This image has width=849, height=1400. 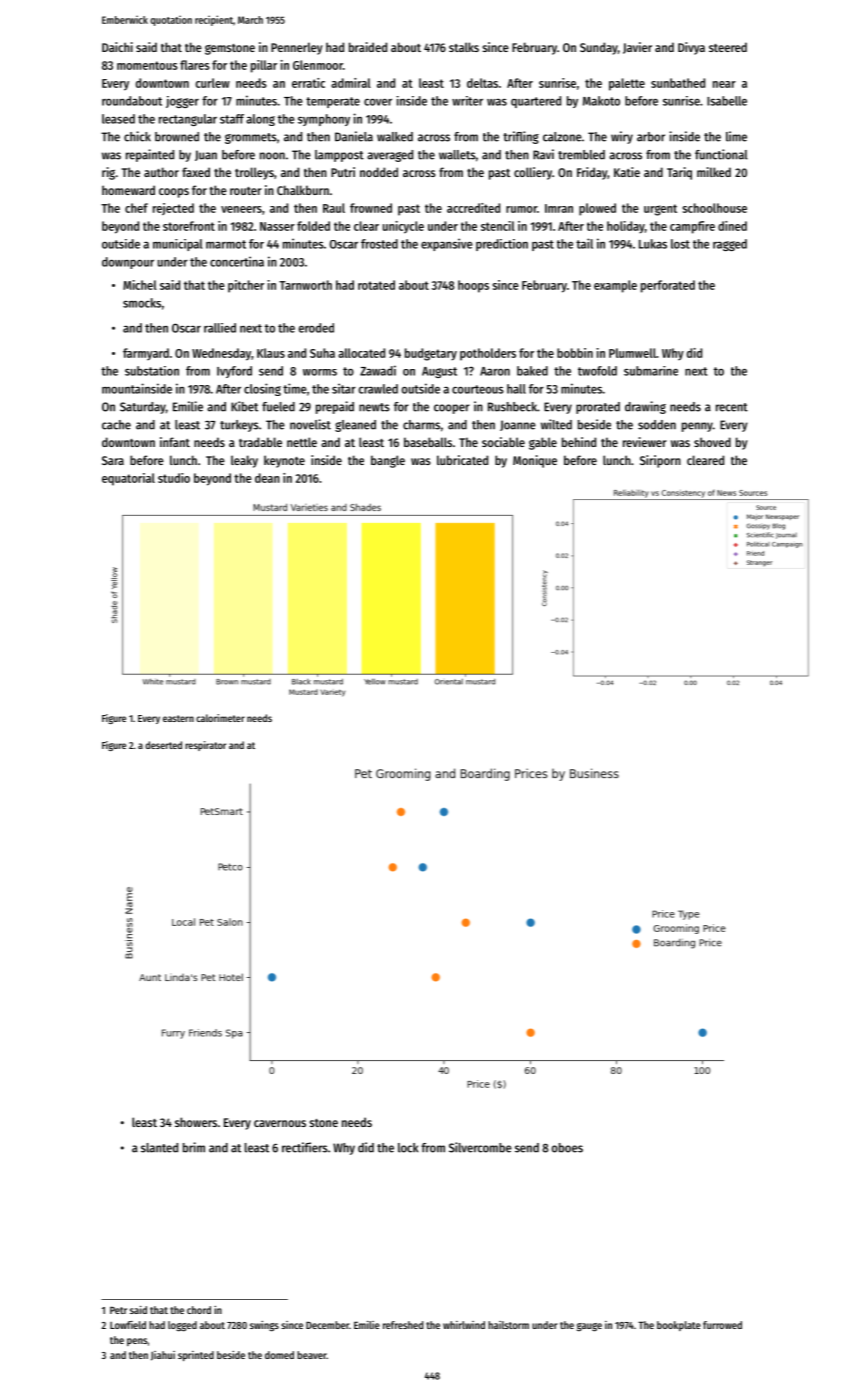 I want to click on dean, so click(x=267, y=478).
